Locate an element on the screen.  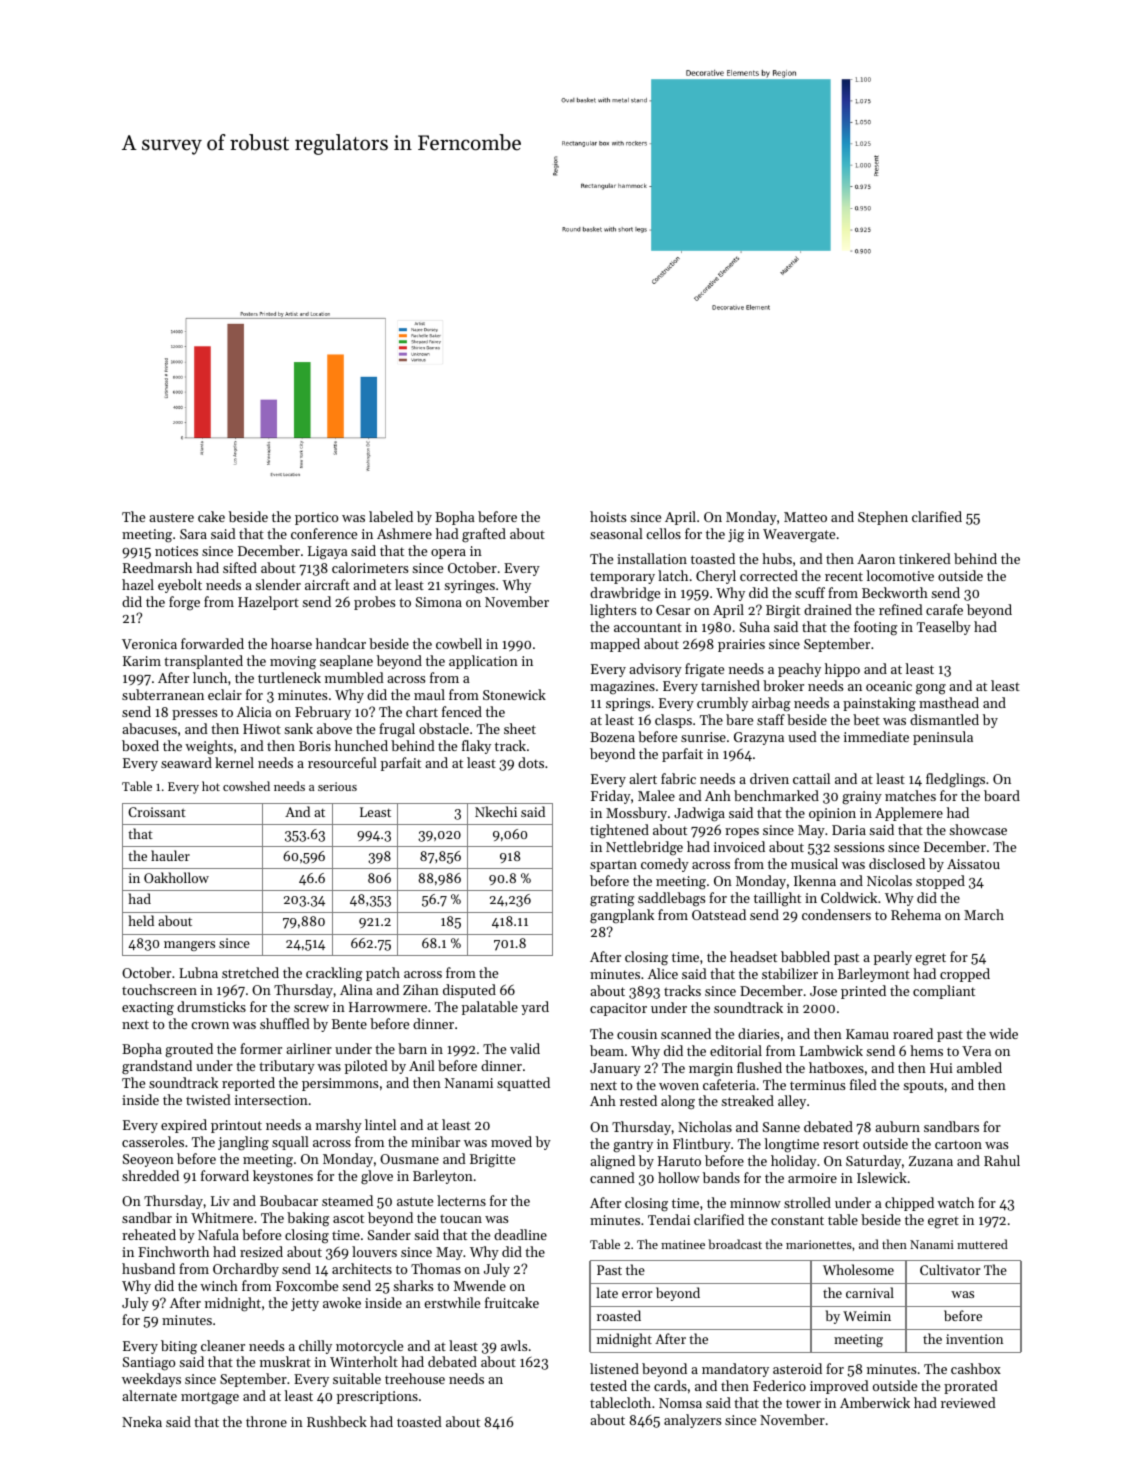
grouted is located at coordinates (189, 1050).
